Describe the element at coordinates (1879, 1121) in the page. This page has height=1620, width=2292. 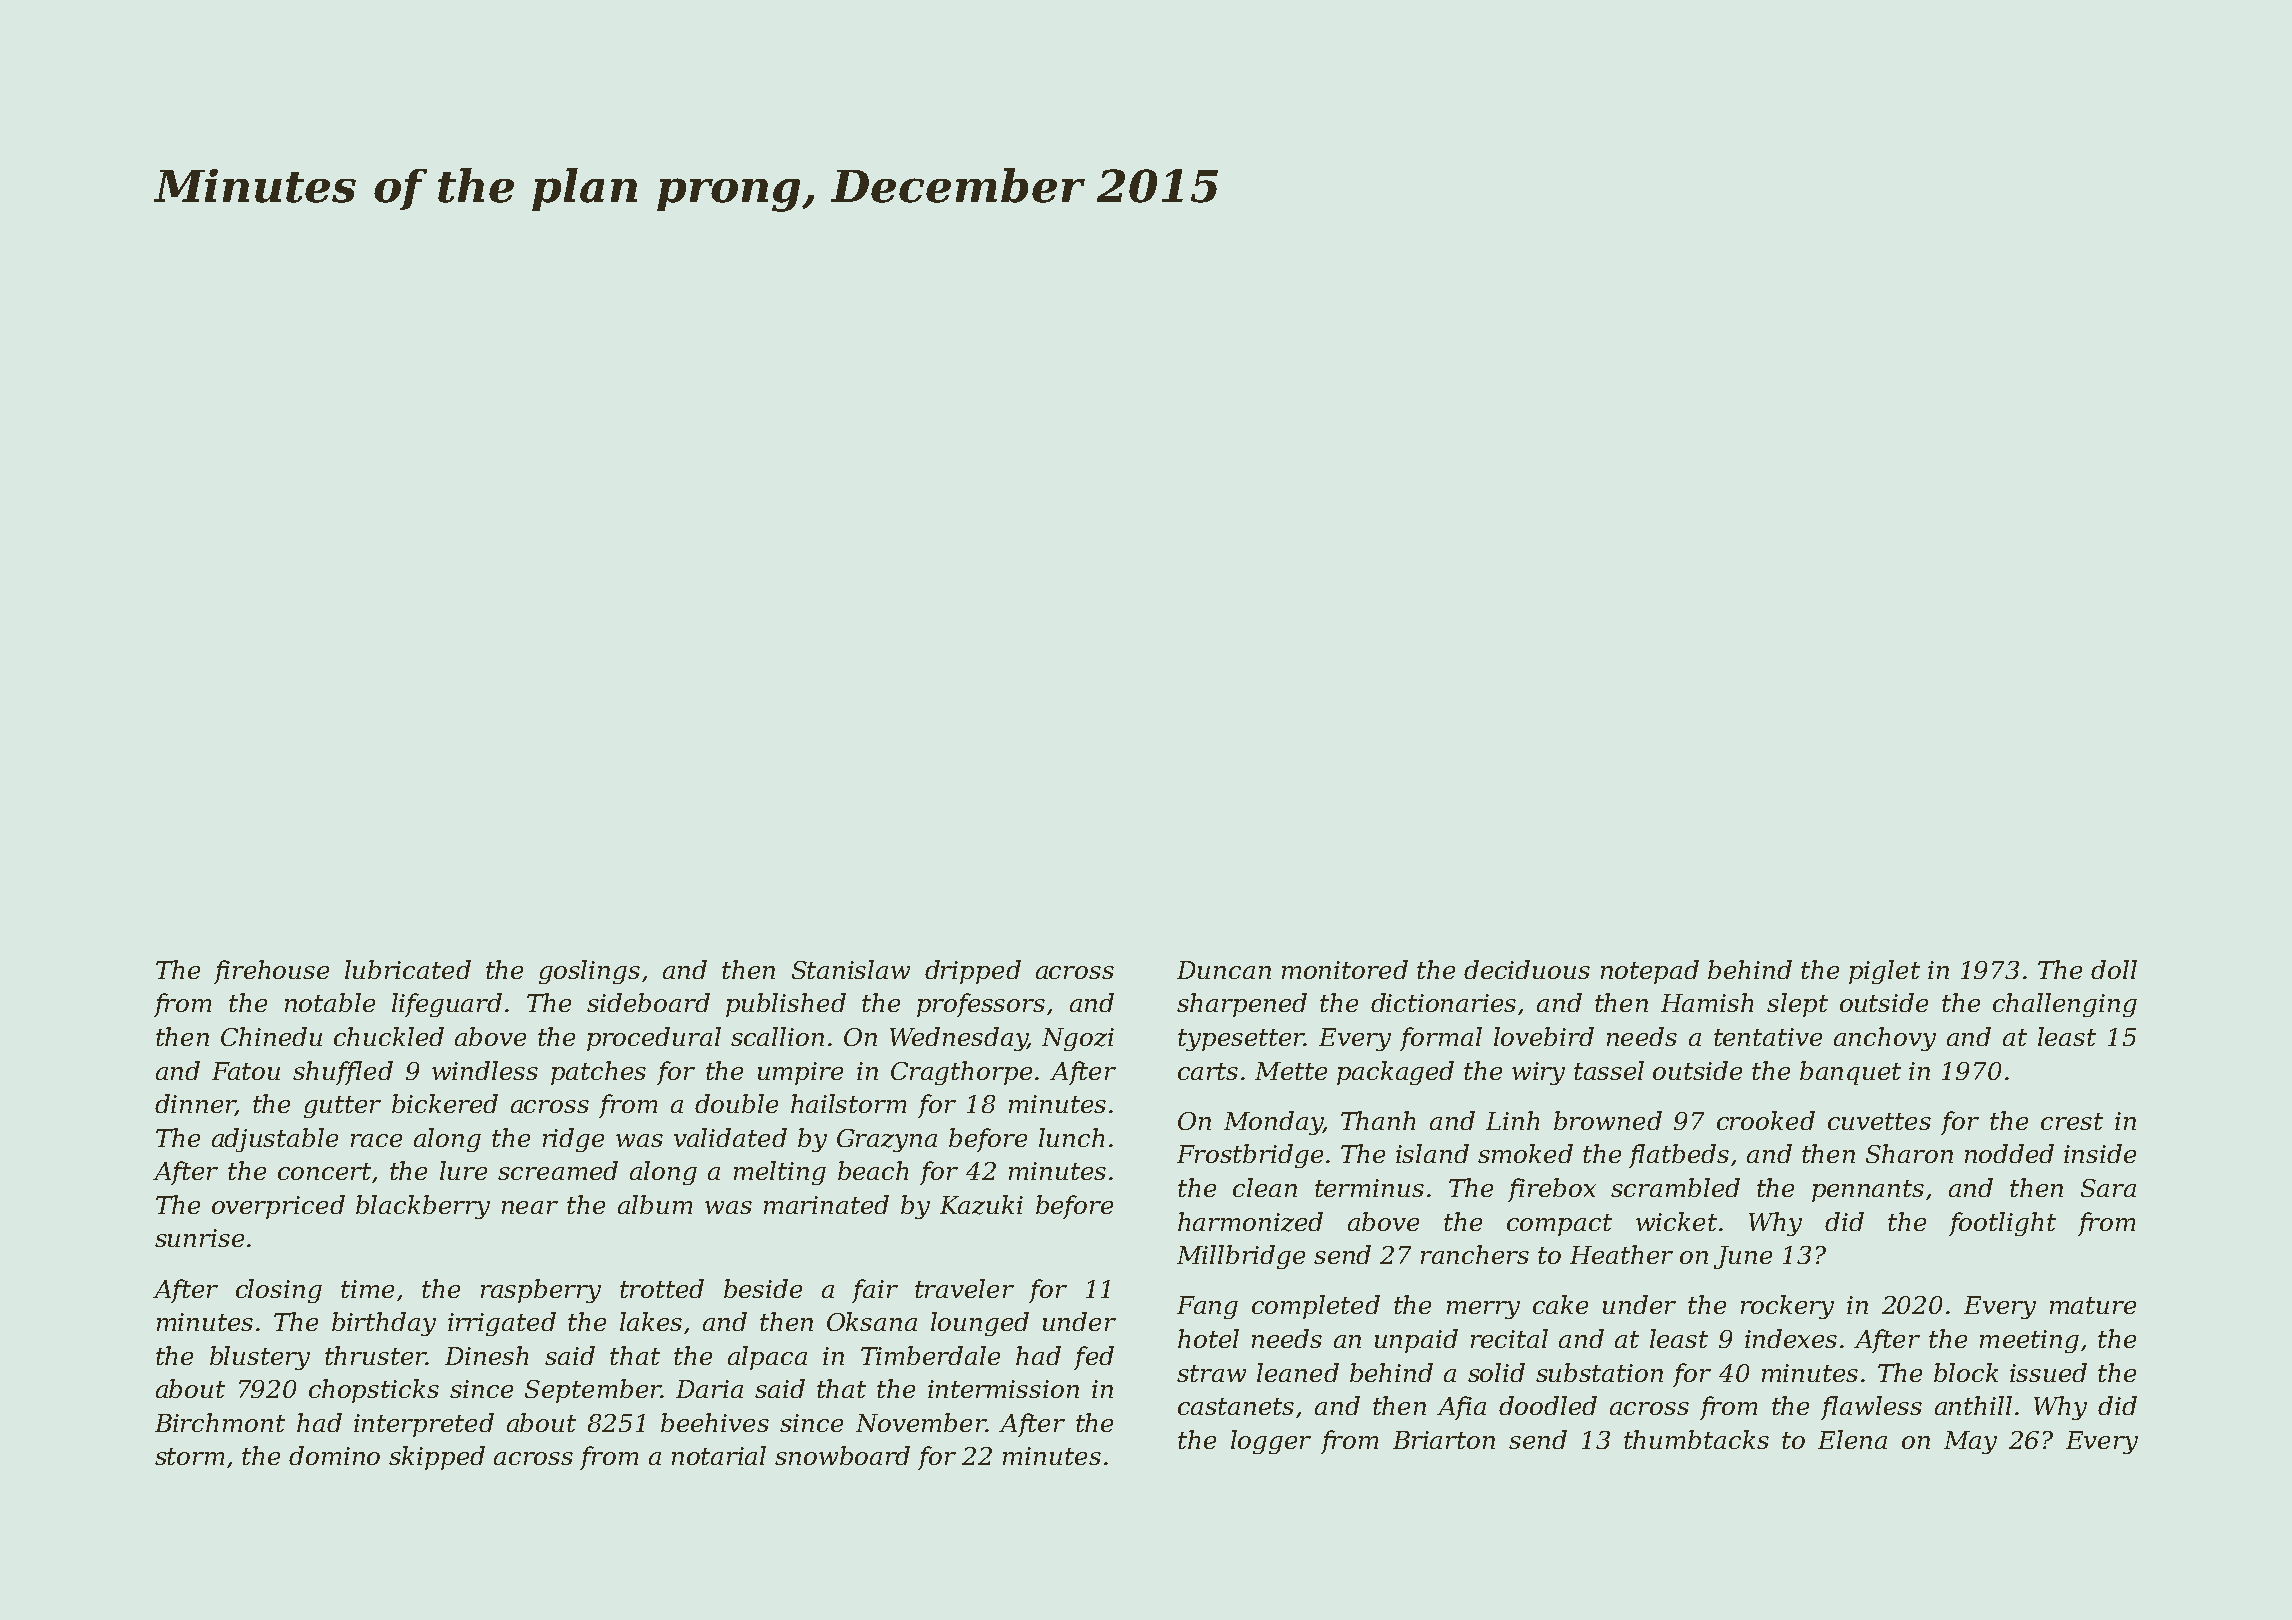
I see `cuvettes` at that location.
